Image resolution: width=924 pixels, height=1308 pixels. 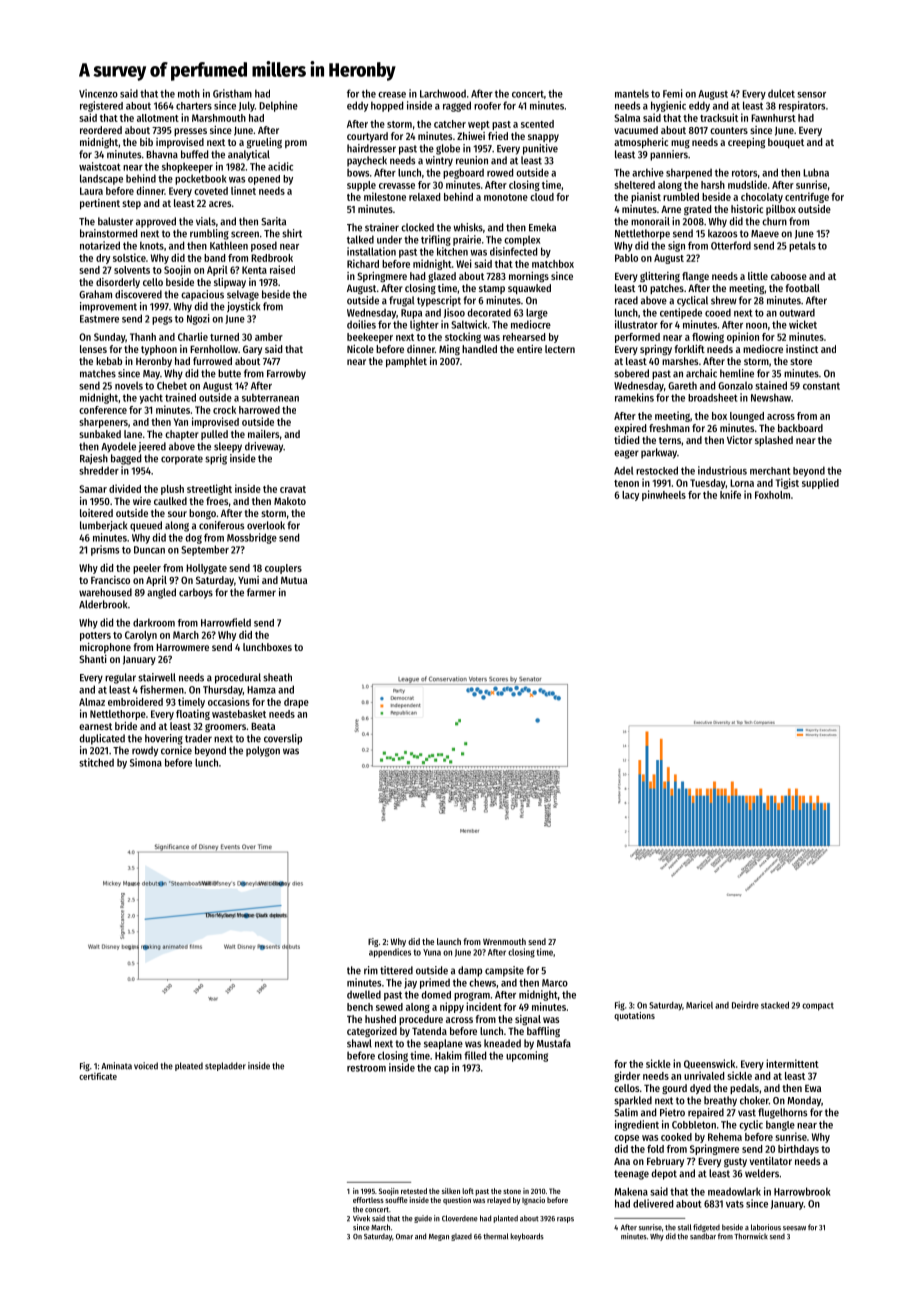 What do you see at coordinates (232, 93) in the screenshot?
I see `Gristham` at bounding box center [232, 93].
